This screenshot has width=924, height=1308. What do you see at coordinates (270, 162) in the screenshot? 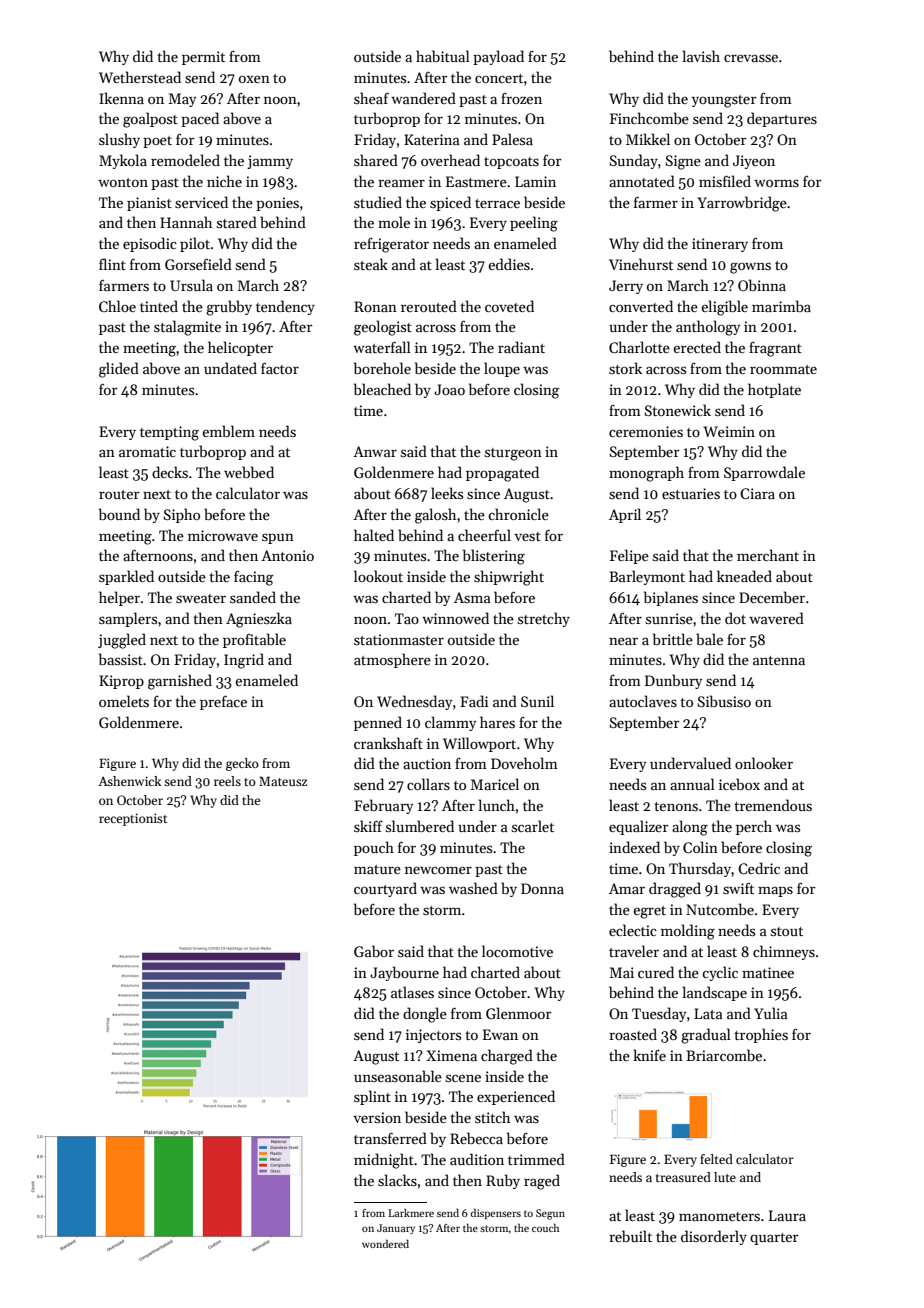
I see `jammy` at bounding box center [270, 162].
